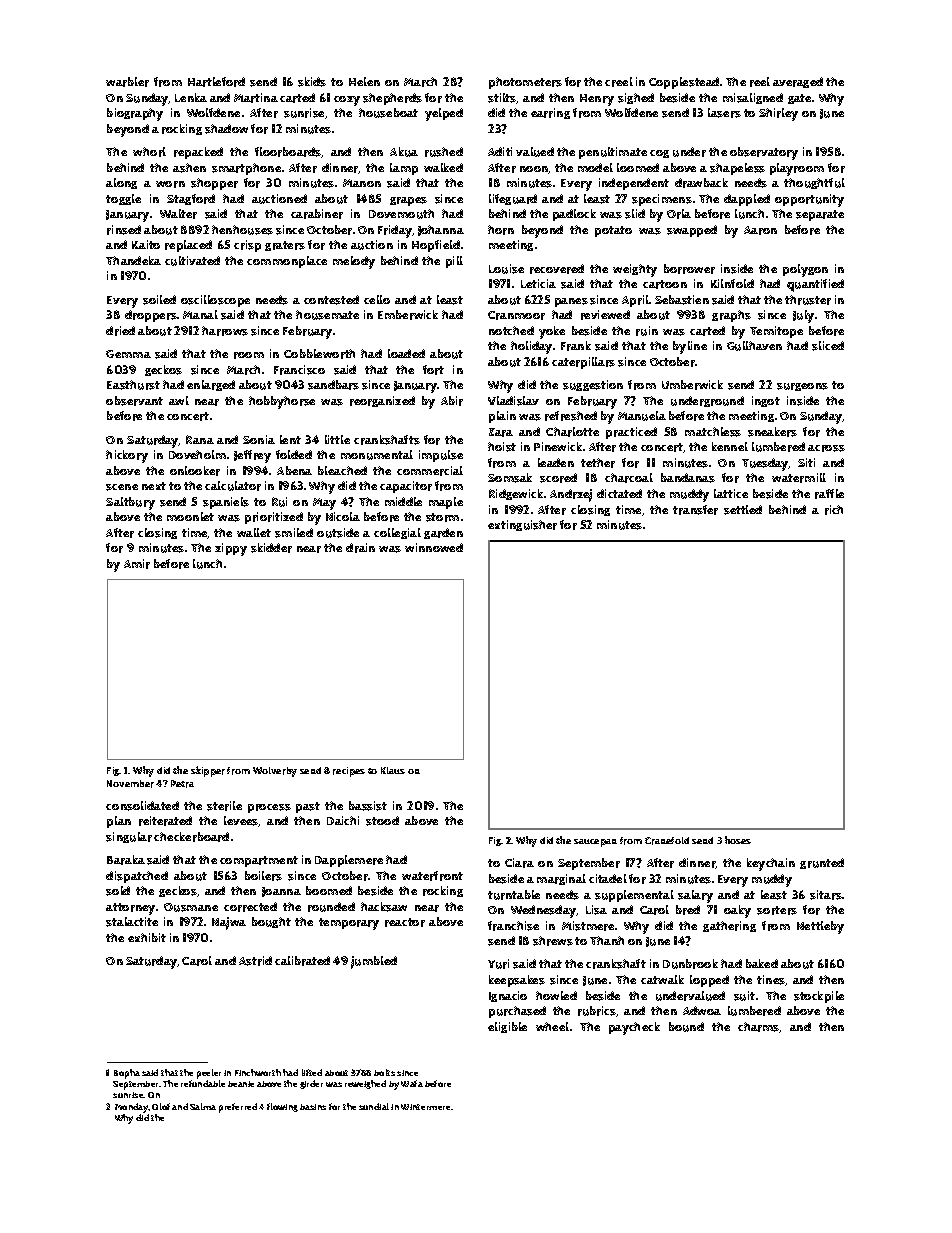 The image size is (952, 1233). I want to click on storm, so click(442, 517).
